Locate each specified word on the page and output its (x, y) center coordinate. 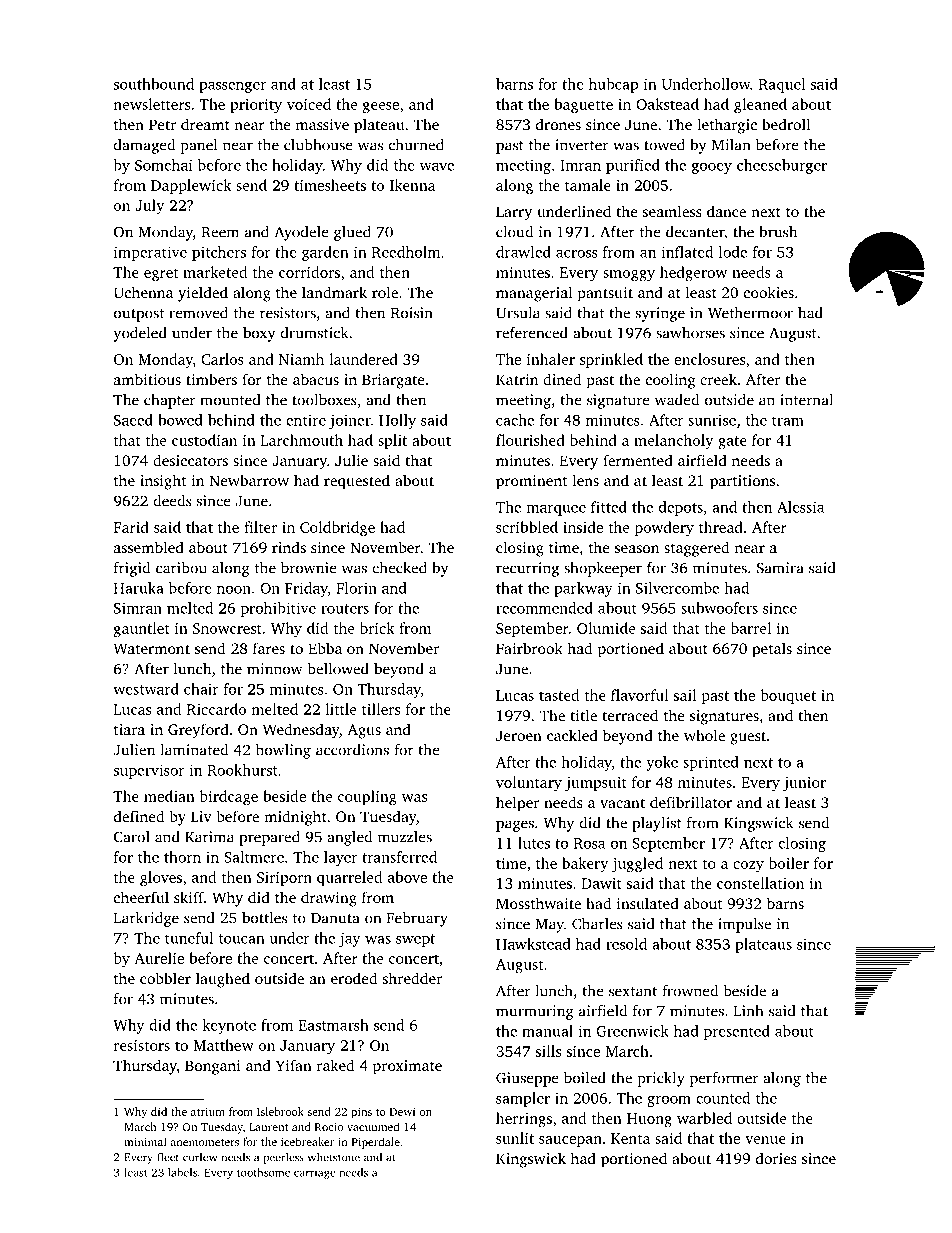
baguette (583, 106)
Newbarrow (249, 480)
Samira (780, 568)
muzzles (405, 837)
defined (139, 816)
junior (804, 784)
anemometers (204, 1142)
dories (776, 1158)
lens (585, 480)
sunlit (515, 1138)
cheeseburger (782, 166)
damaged (144, 146)
